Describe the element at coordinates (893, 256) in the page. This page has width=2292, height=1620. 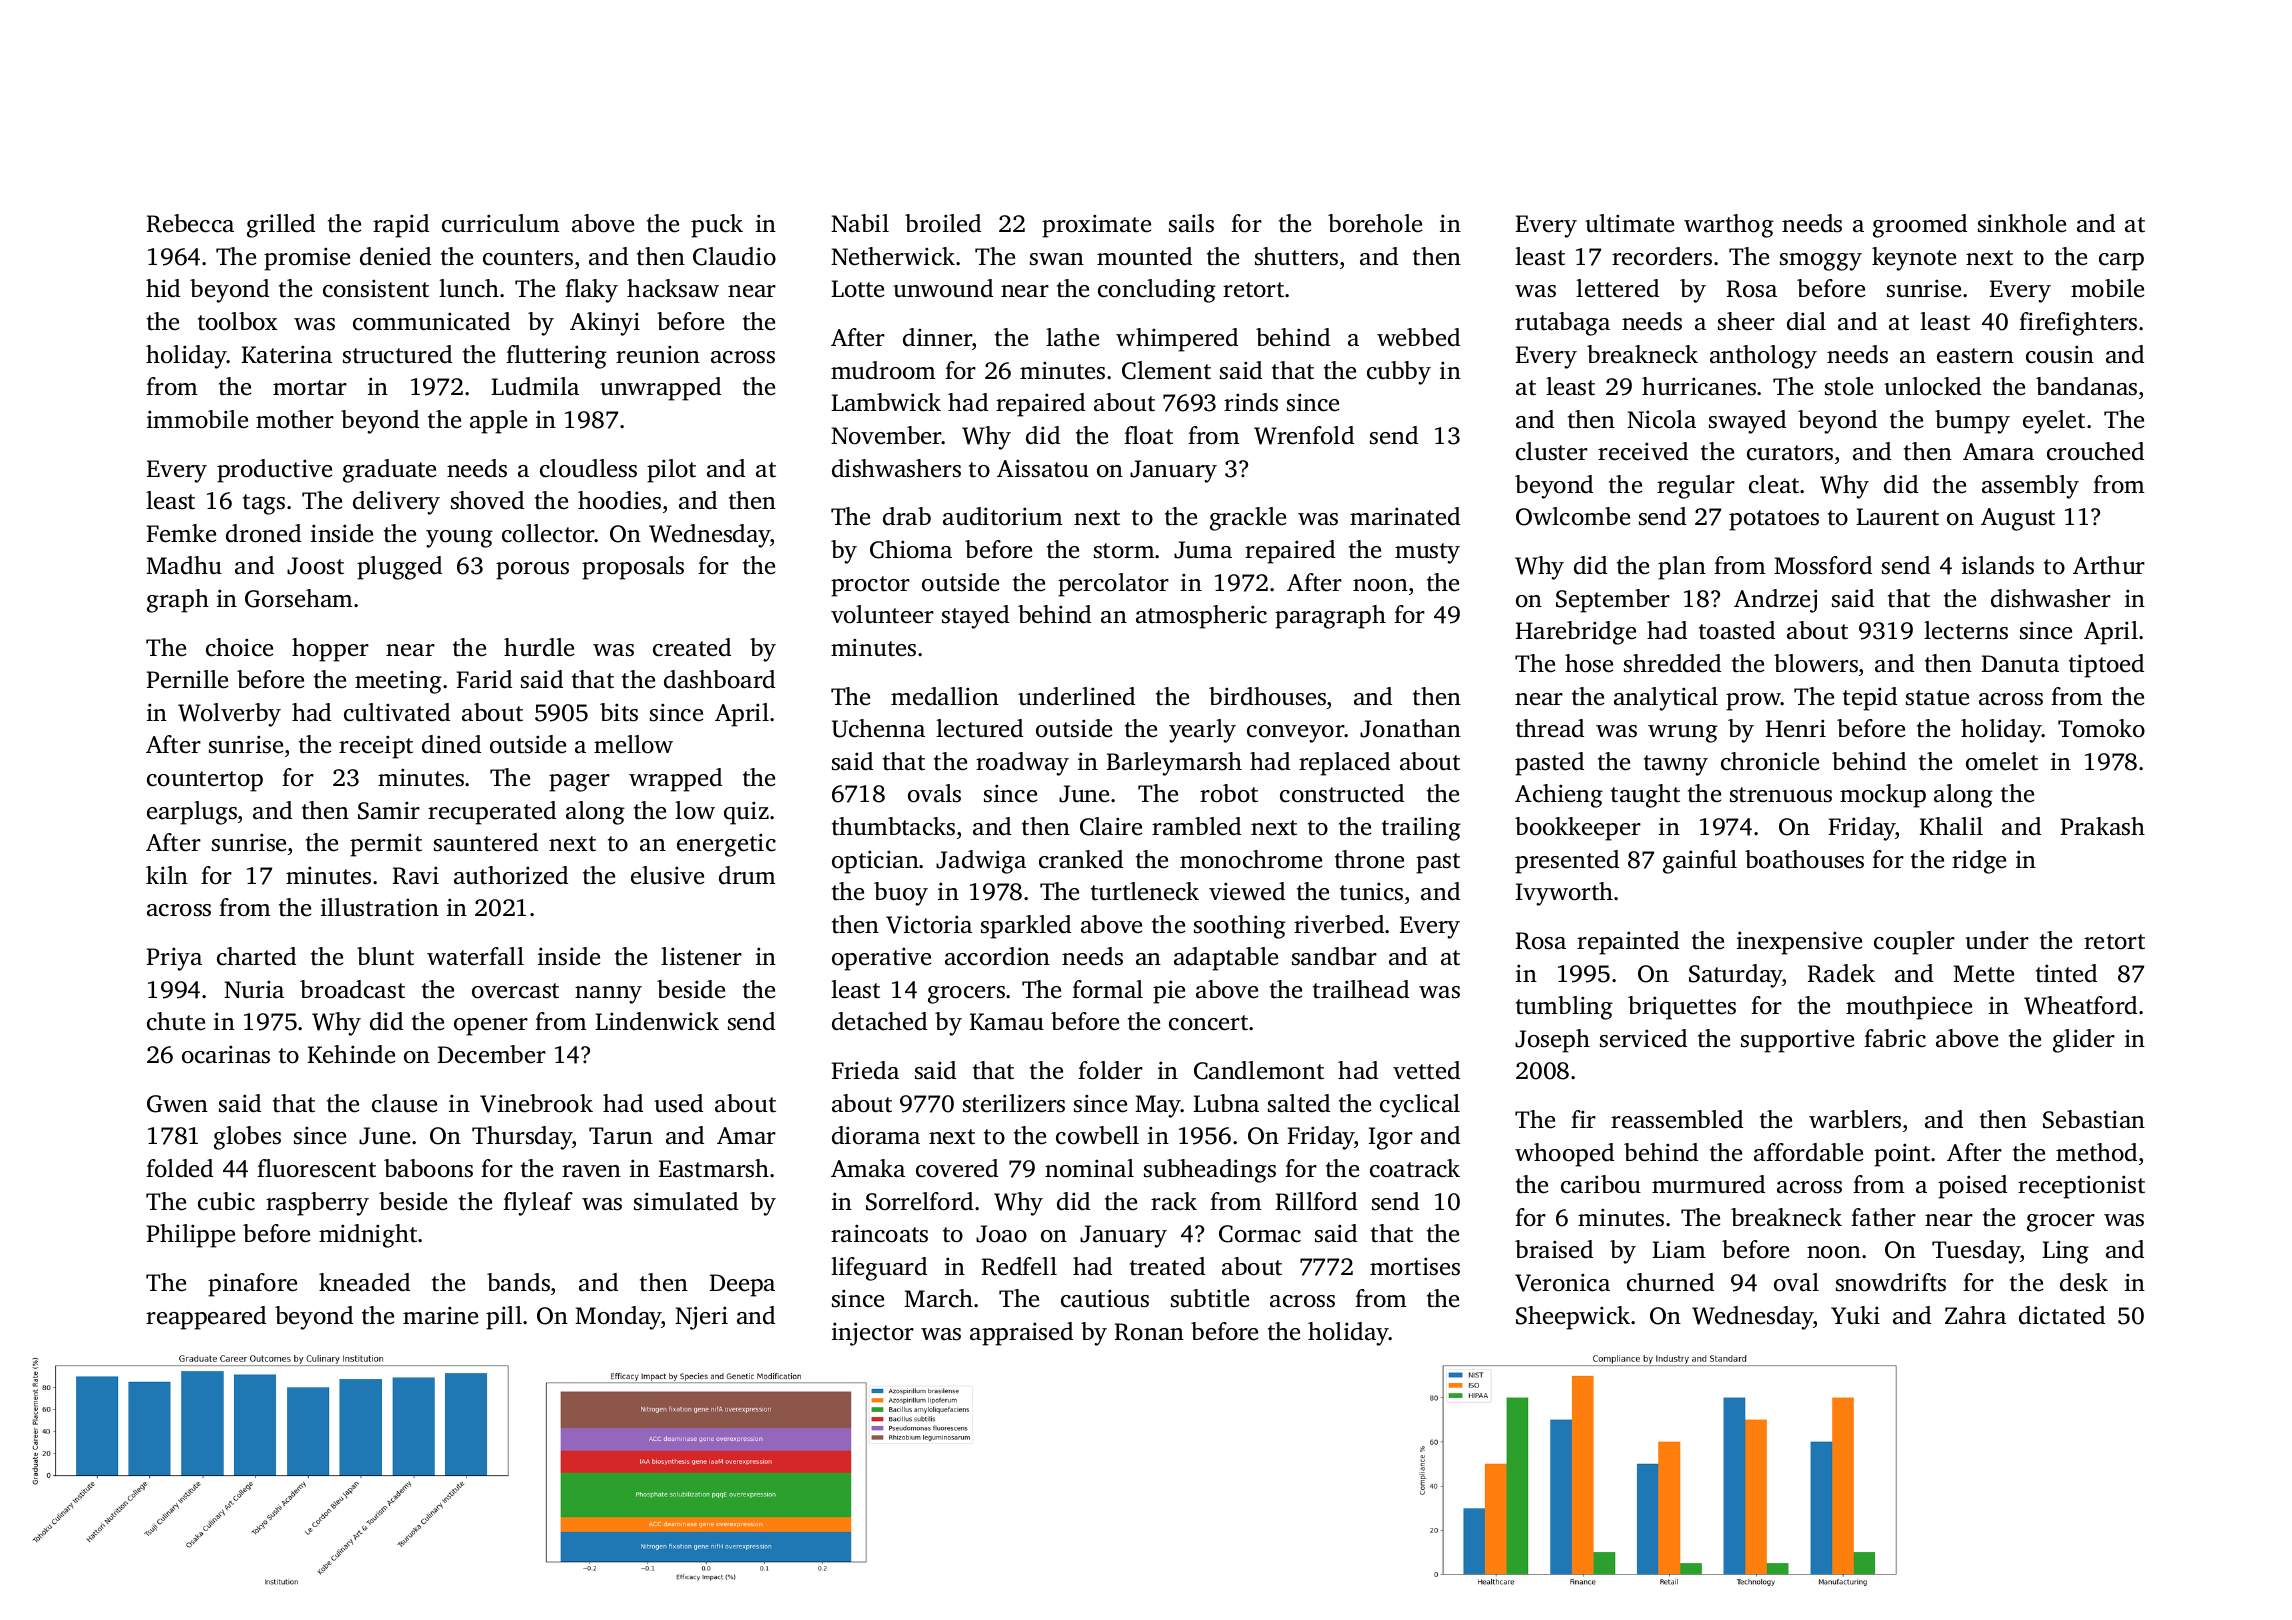
I see `Netherwick` at that location.
